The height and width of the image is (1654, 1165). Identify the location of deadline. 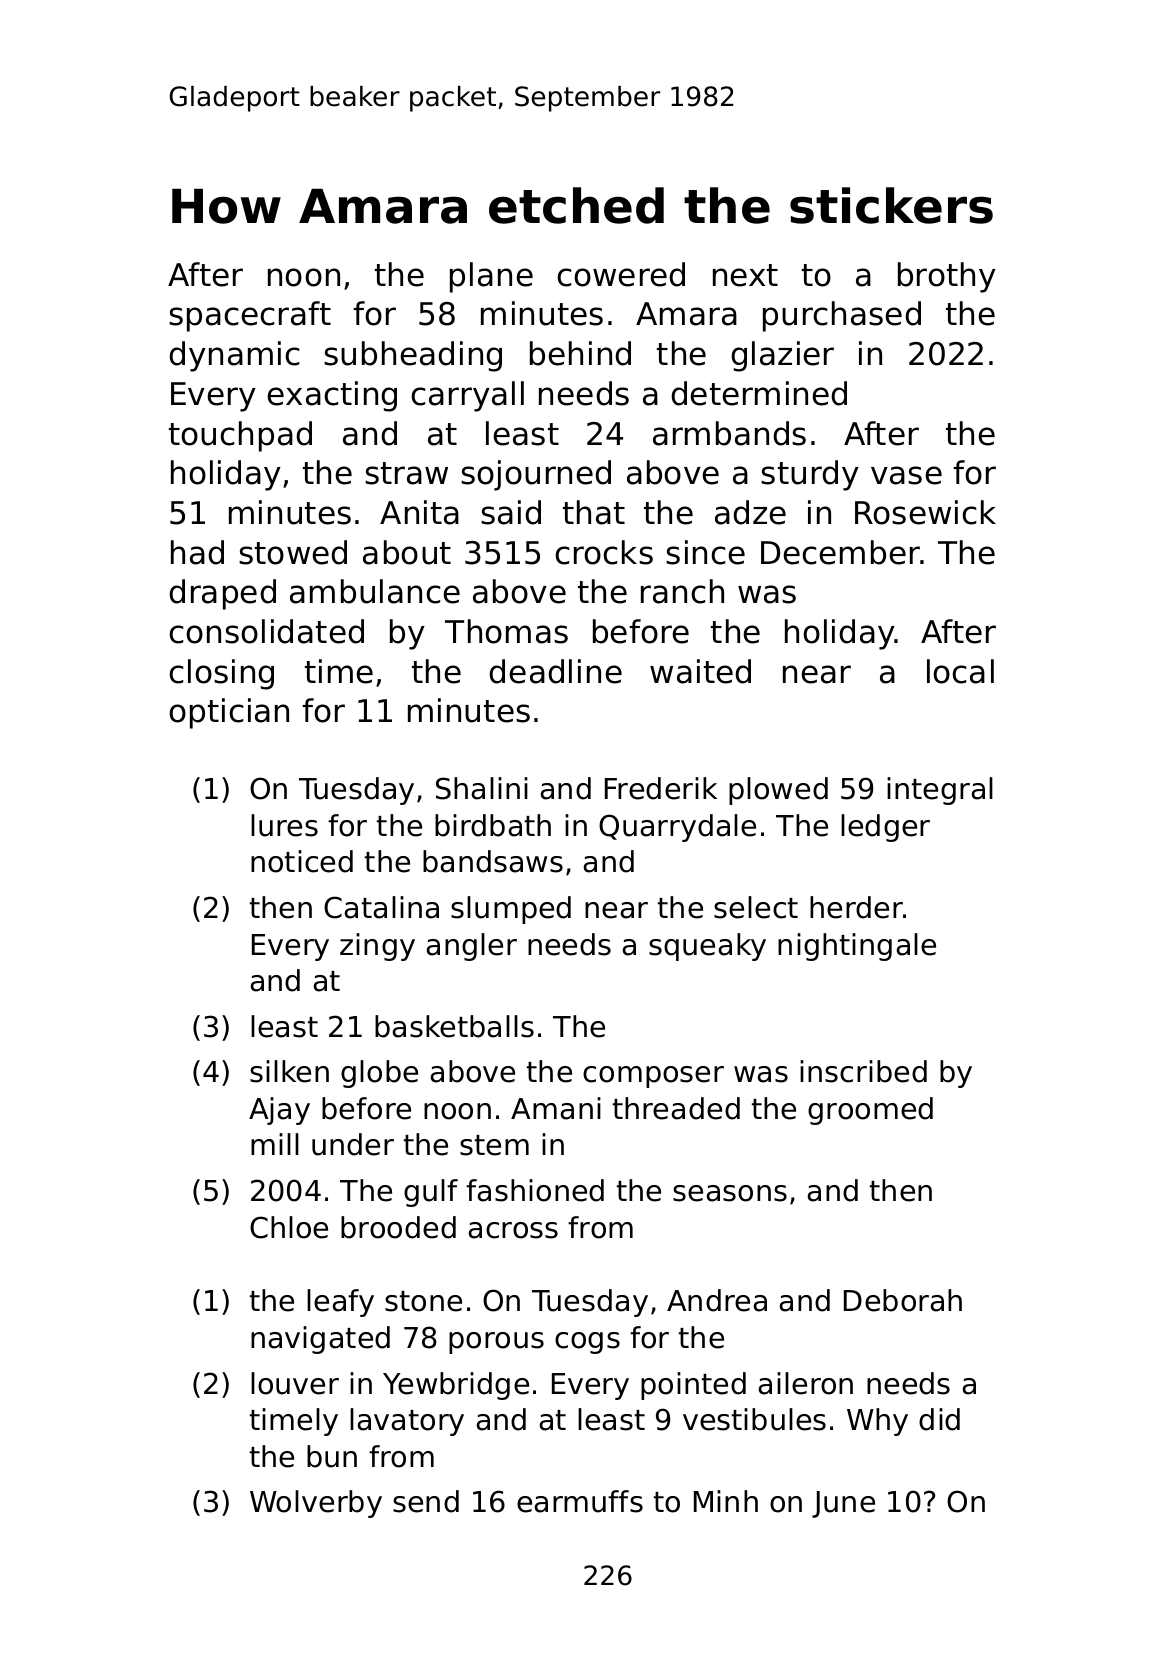
(555, 671).
